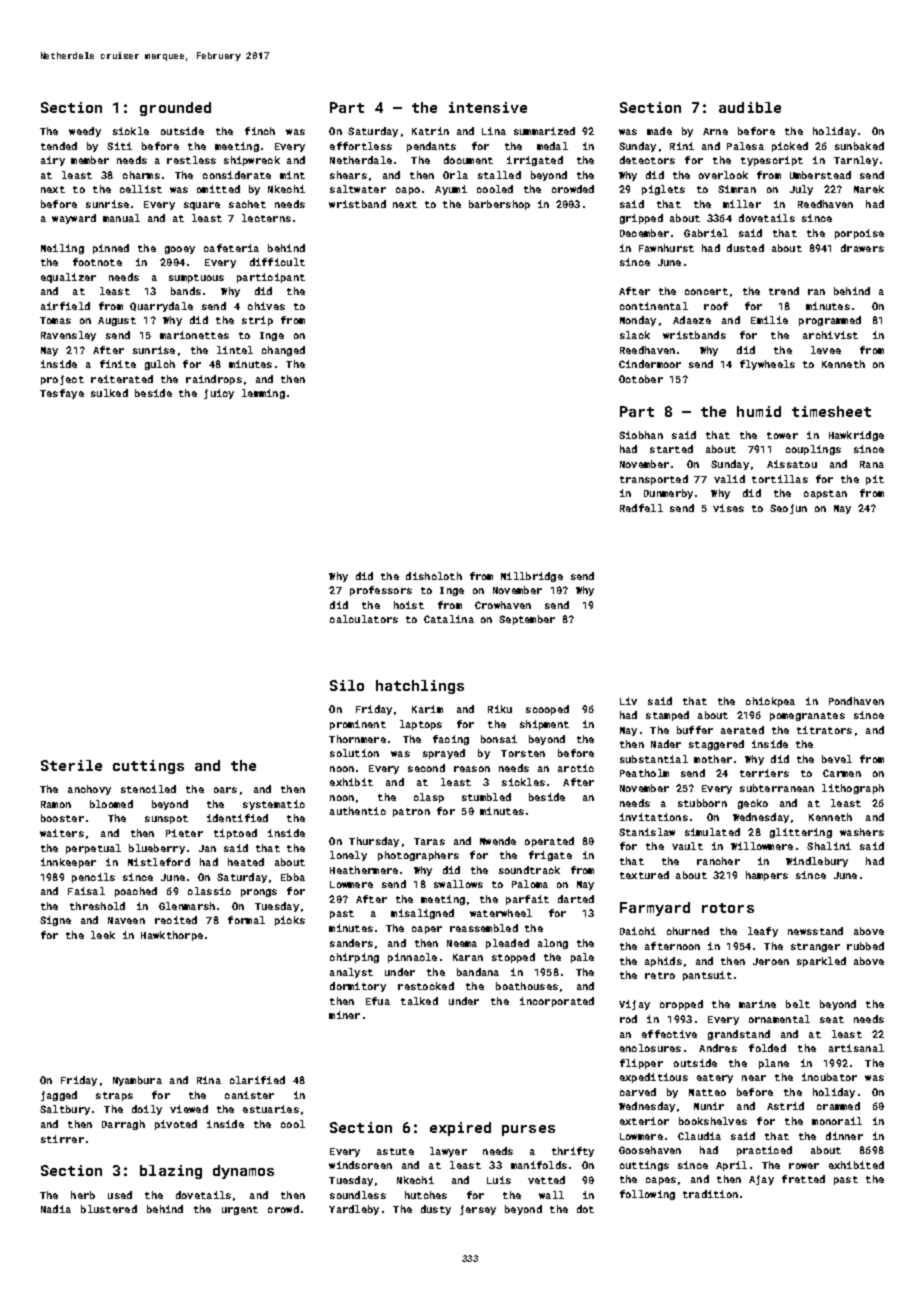 This screenshot has height=1308, width=924. What do you see at coordinates (411, 812) in the screenshot?
I see `patron` at bounding box center [411, 812].
